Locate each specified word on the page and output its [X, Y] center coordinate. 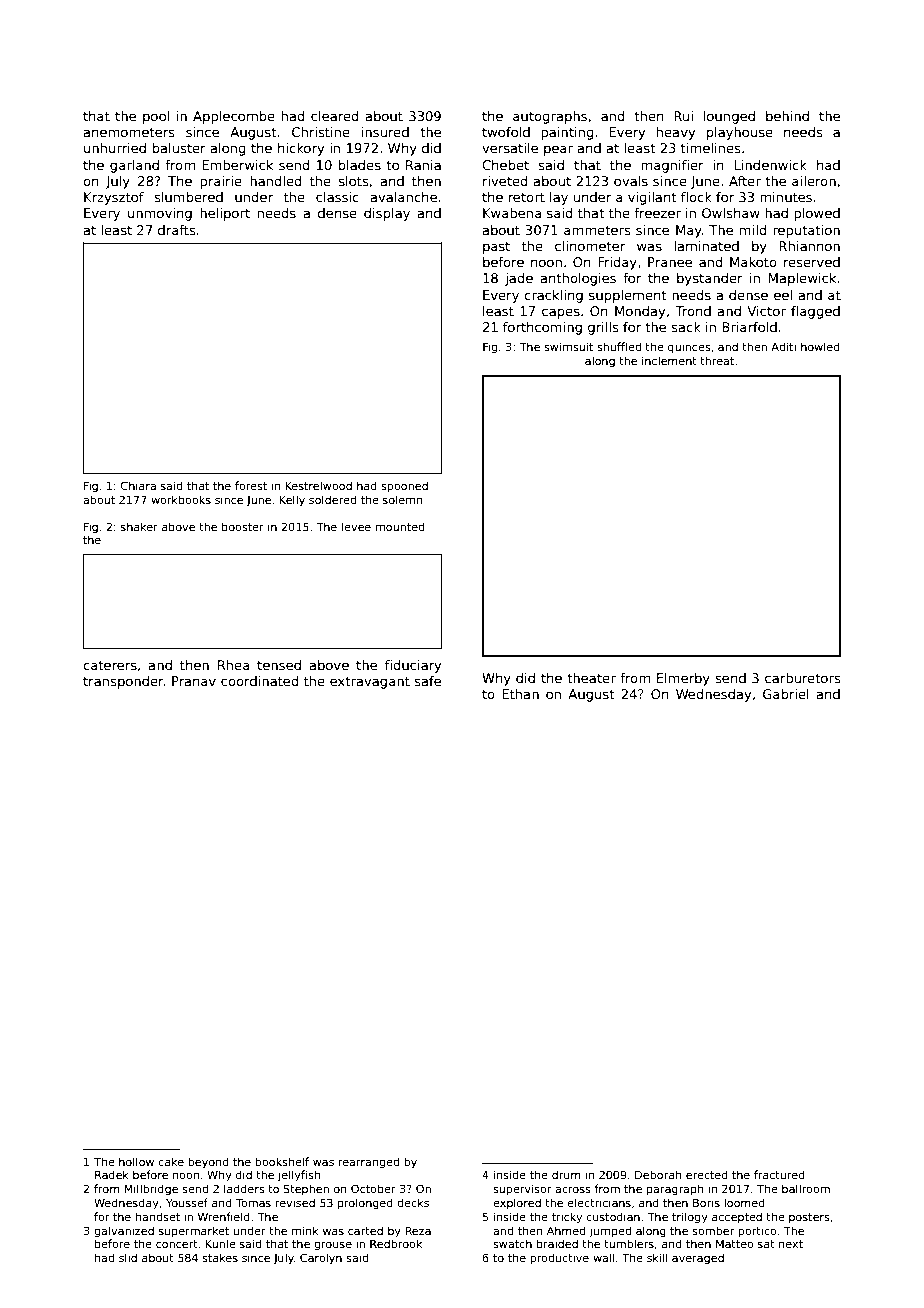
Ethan [520, 694]
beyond [208, 1163]
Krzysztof [114, 198]
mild [753, 230]
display [387, 214]
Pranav [194, 681]
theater [591, 678]
